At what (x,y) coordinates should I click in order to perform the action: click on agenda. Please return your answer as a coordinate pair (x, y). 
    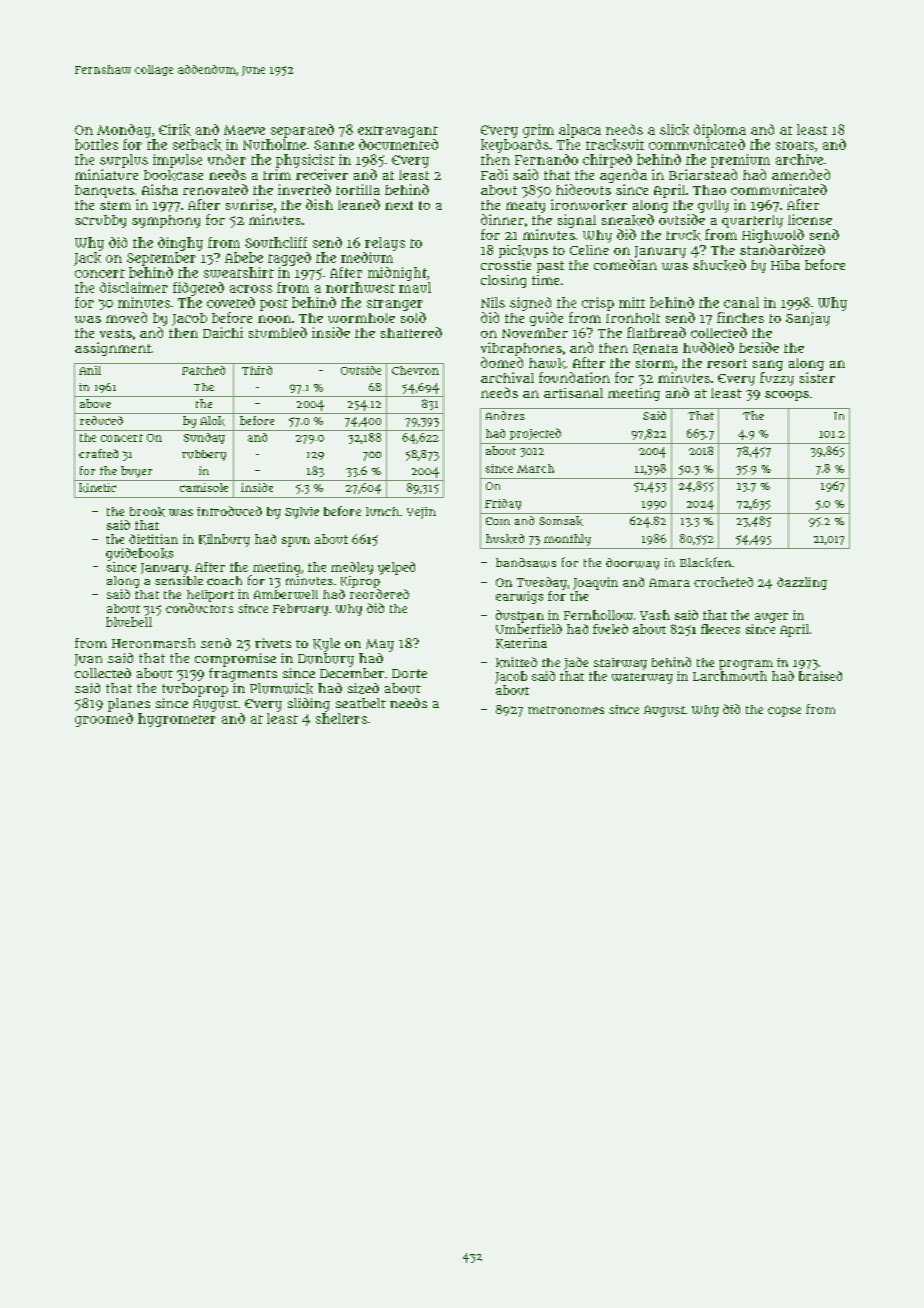
    Looking at the image, I should click on (623, 176).
